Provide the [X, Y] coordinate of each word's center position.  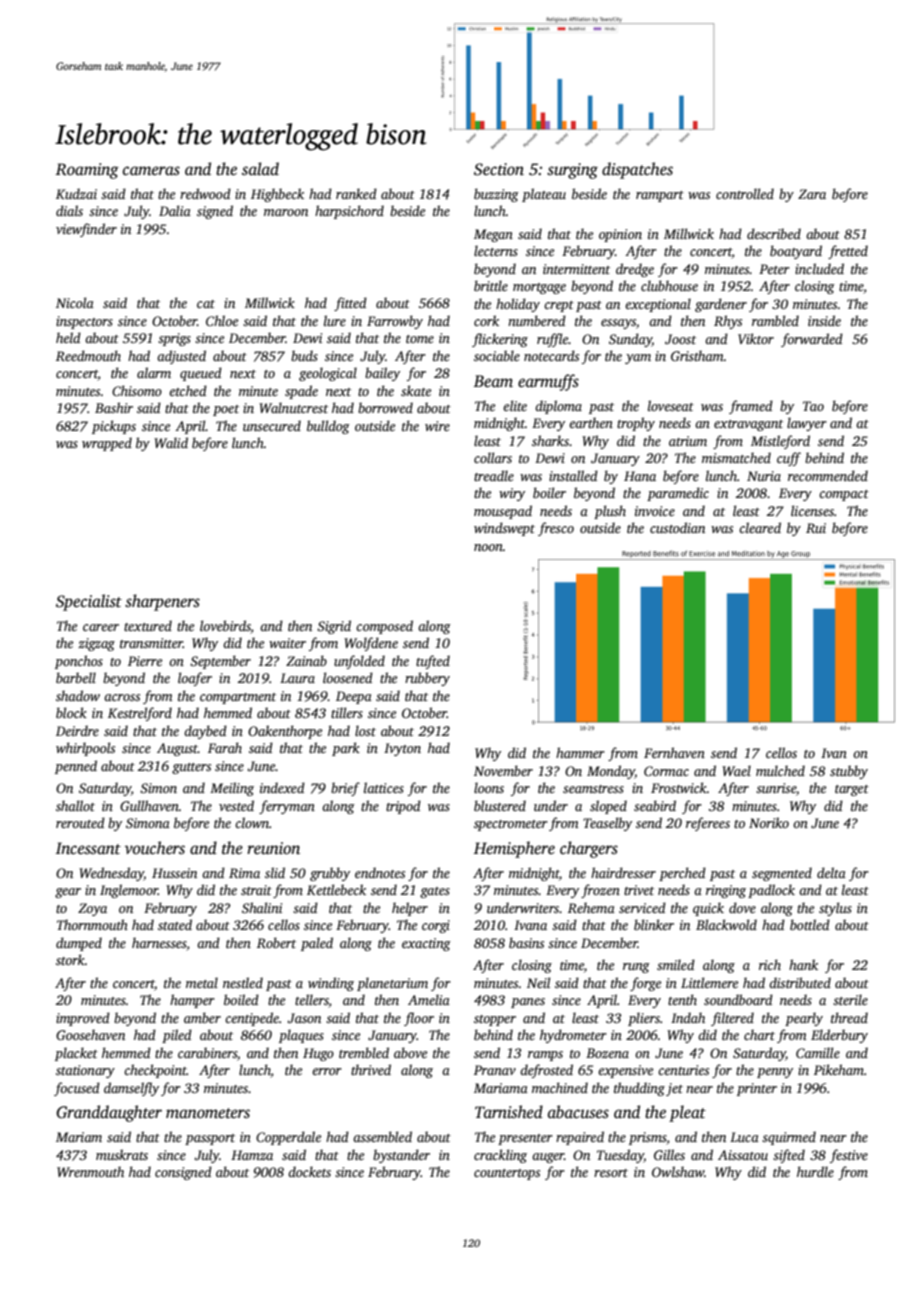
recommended [828, 475]
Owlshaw [678, 1171]
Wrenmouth [90, 1171]
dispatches [637, 170]
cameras [151, 171]
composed [384, 627]
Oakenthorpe [285, 732]
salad [260, 169]
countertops [507, 1174]
